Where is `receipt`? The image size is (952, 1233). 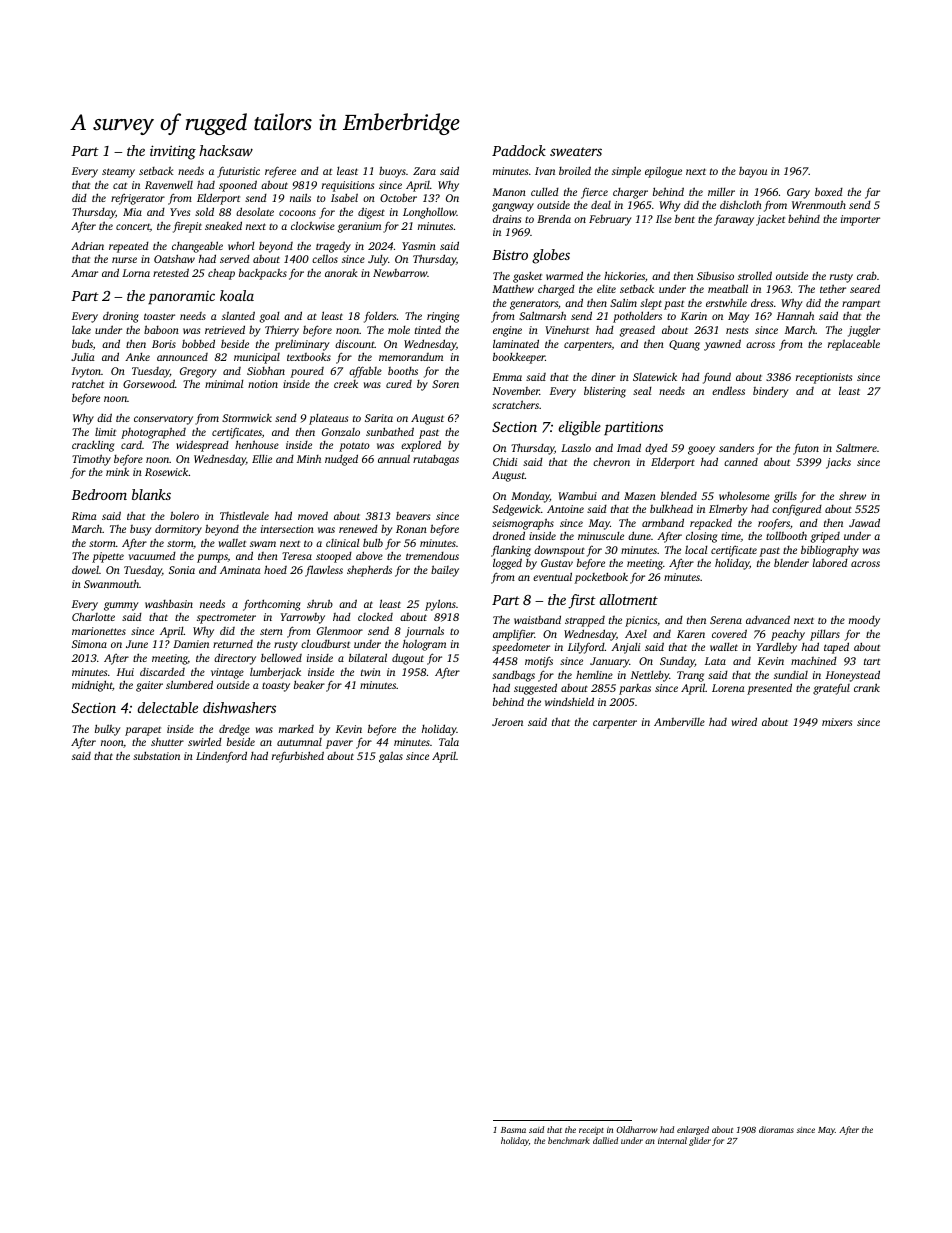
receipt is located at coordinates (591, 1131).
